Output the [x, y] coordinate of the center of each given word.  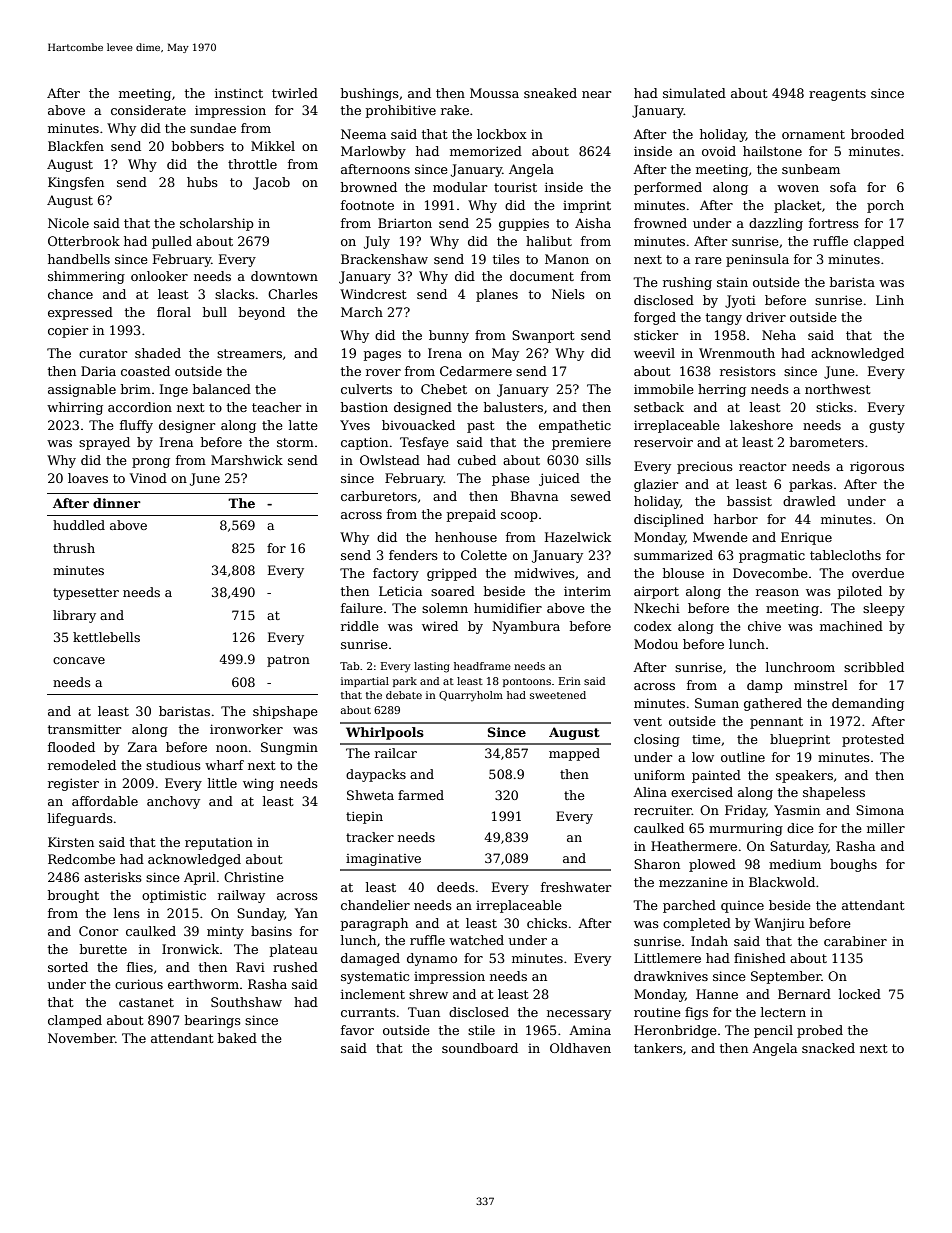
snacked [828, 1048]
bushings [370, 94]
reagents [837, 95]
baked [237, 1038]
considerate [148, 110]
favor [357, 1030]
